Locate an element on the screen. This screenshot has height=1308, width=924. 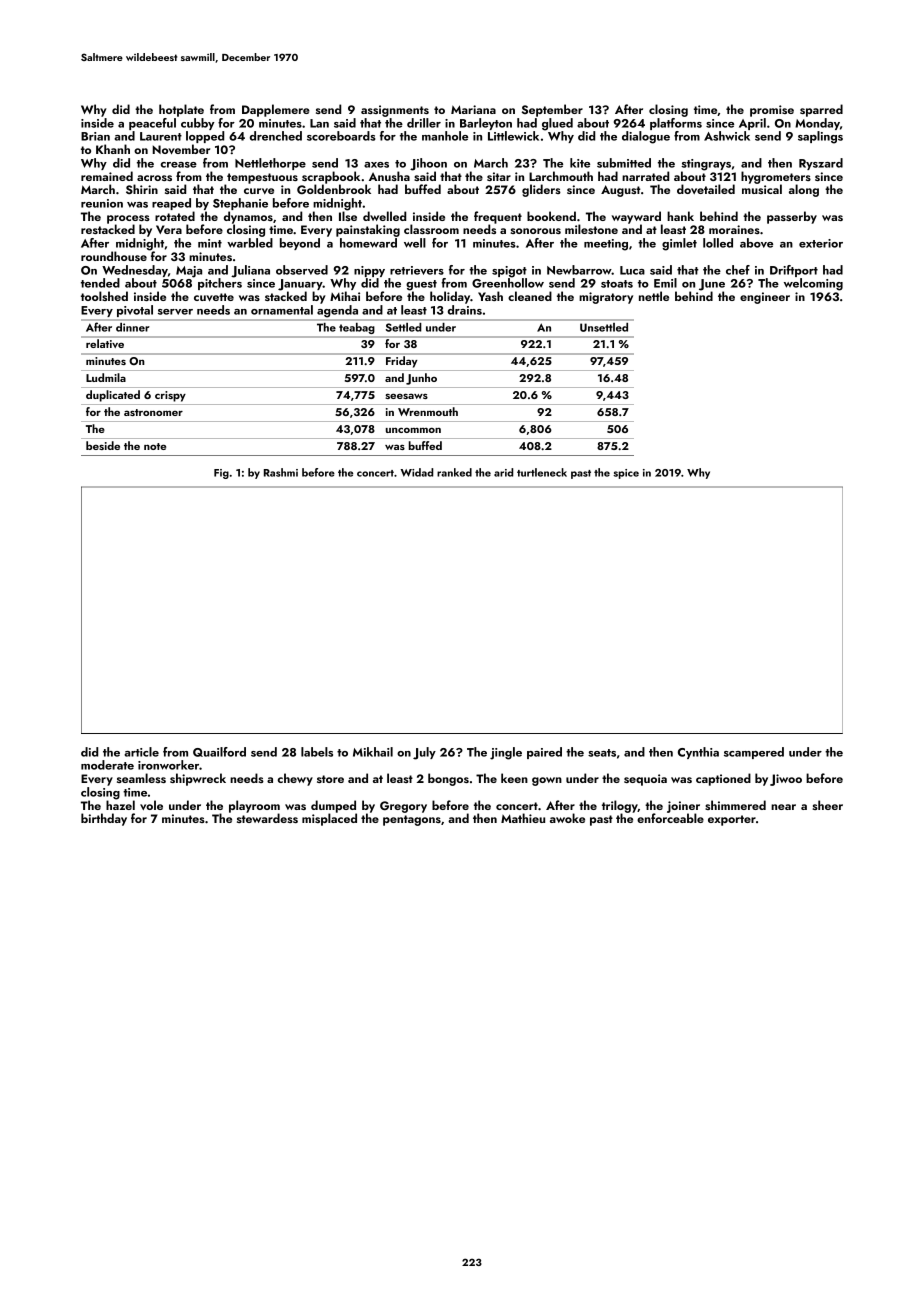
tempestuous is located at coordinates (262, 178).
